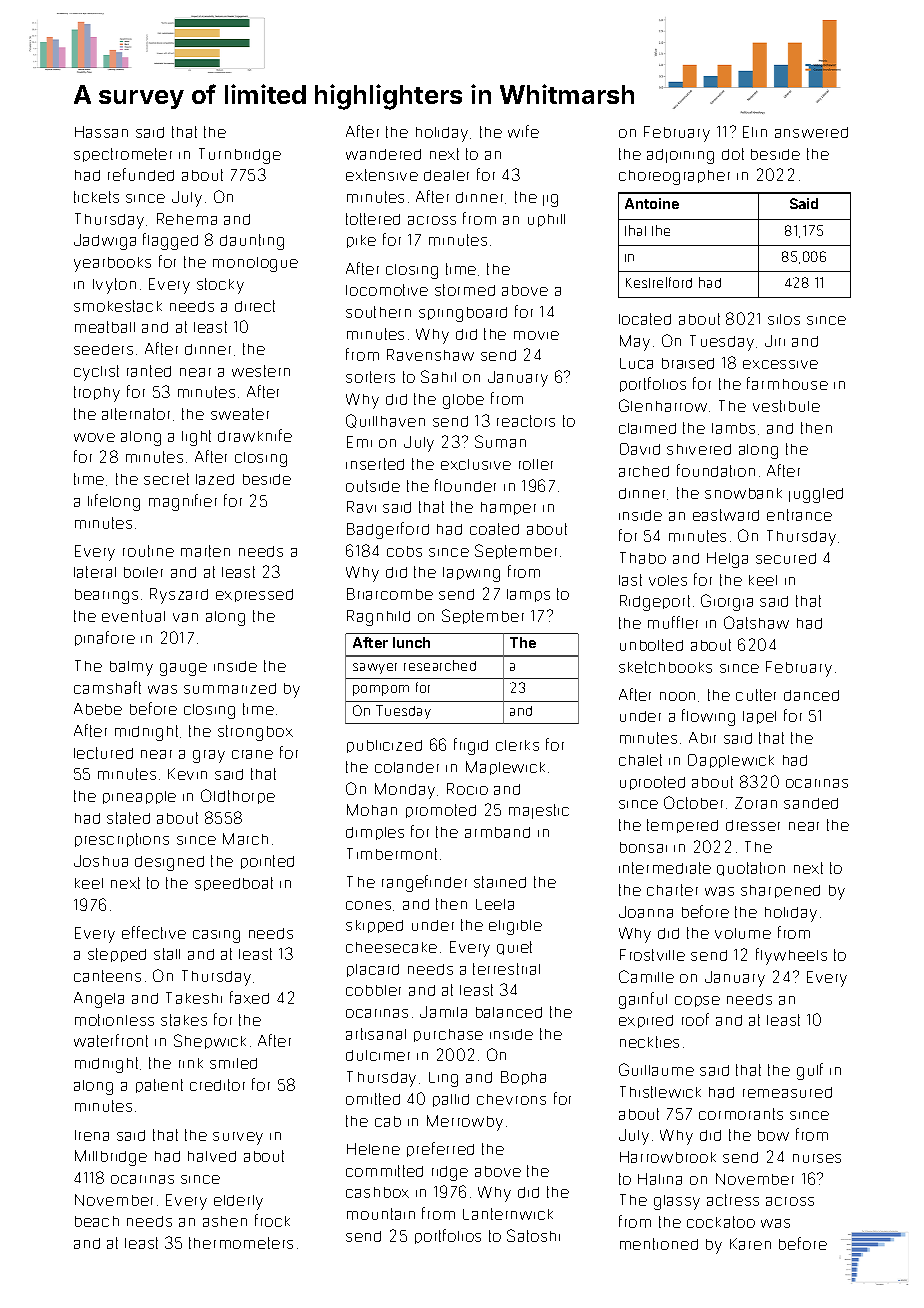 Image resolution: width=924 pixels, height=1308 pixels. Describe the element at coordinates (523, 131) in the image. I see `wife` at that location.
